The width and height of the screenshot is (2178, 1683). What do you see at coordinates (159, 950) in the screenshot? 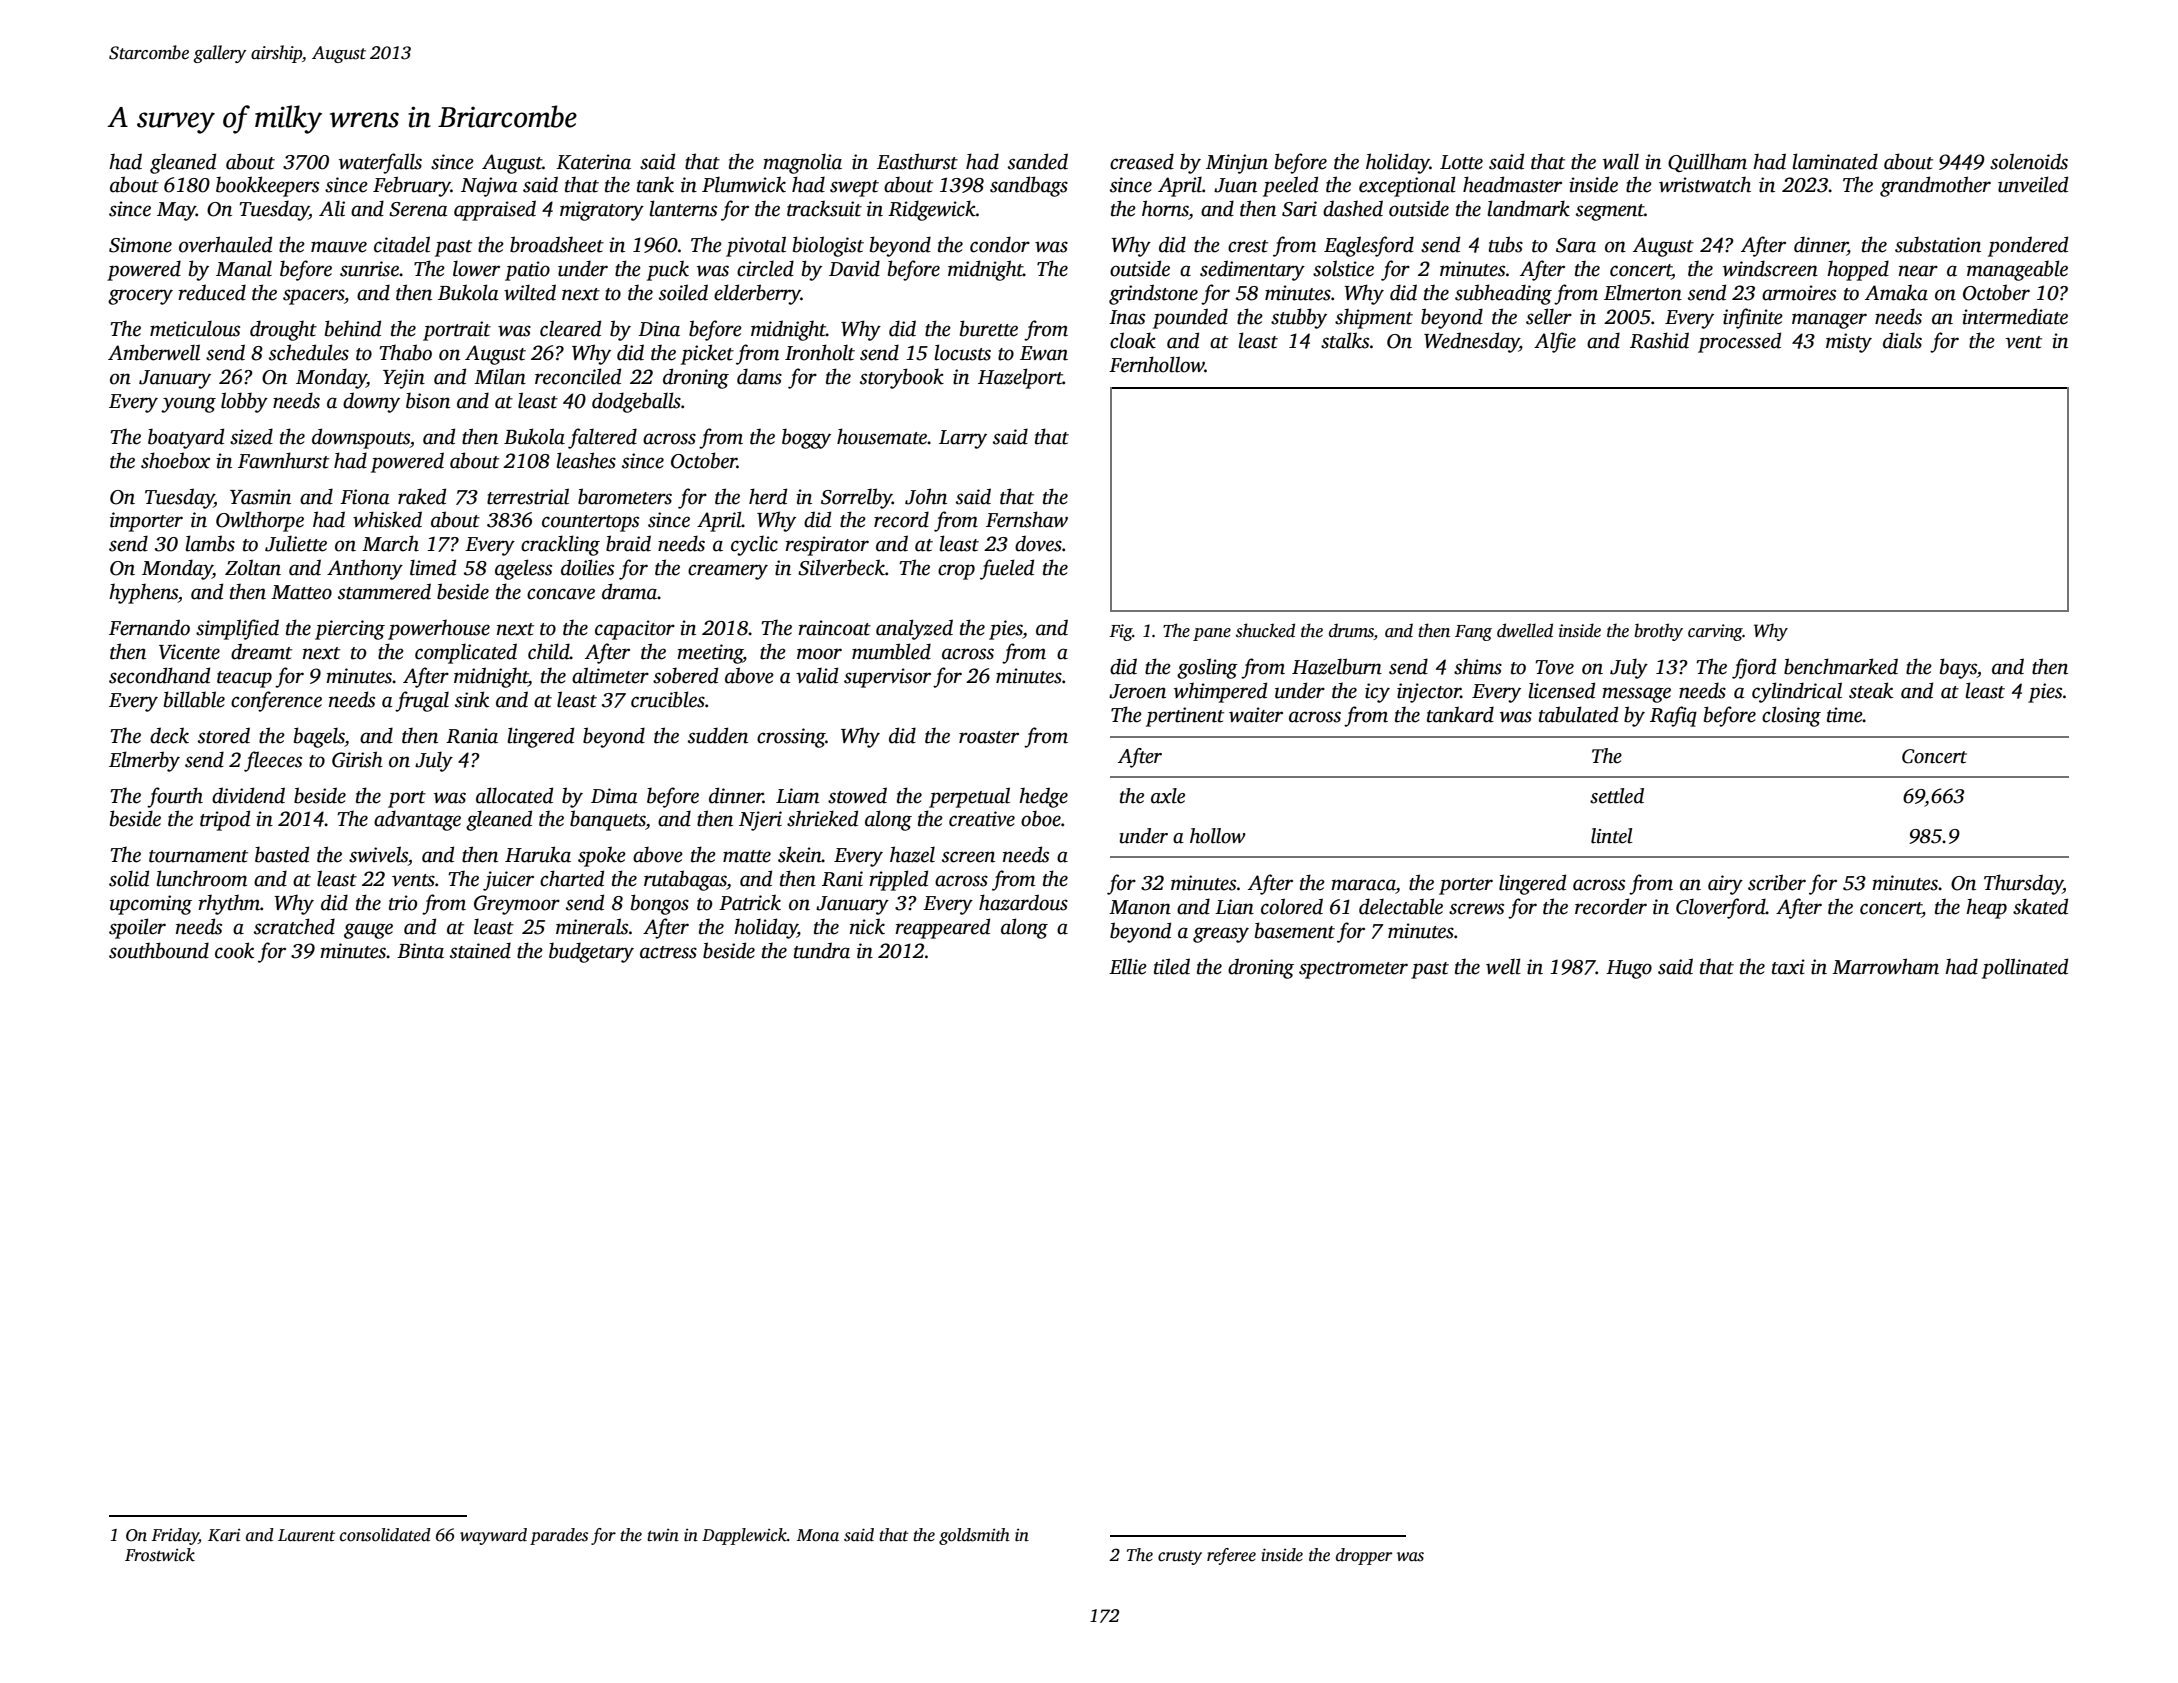
I see `southbound` at bounding box center [159, 950].
